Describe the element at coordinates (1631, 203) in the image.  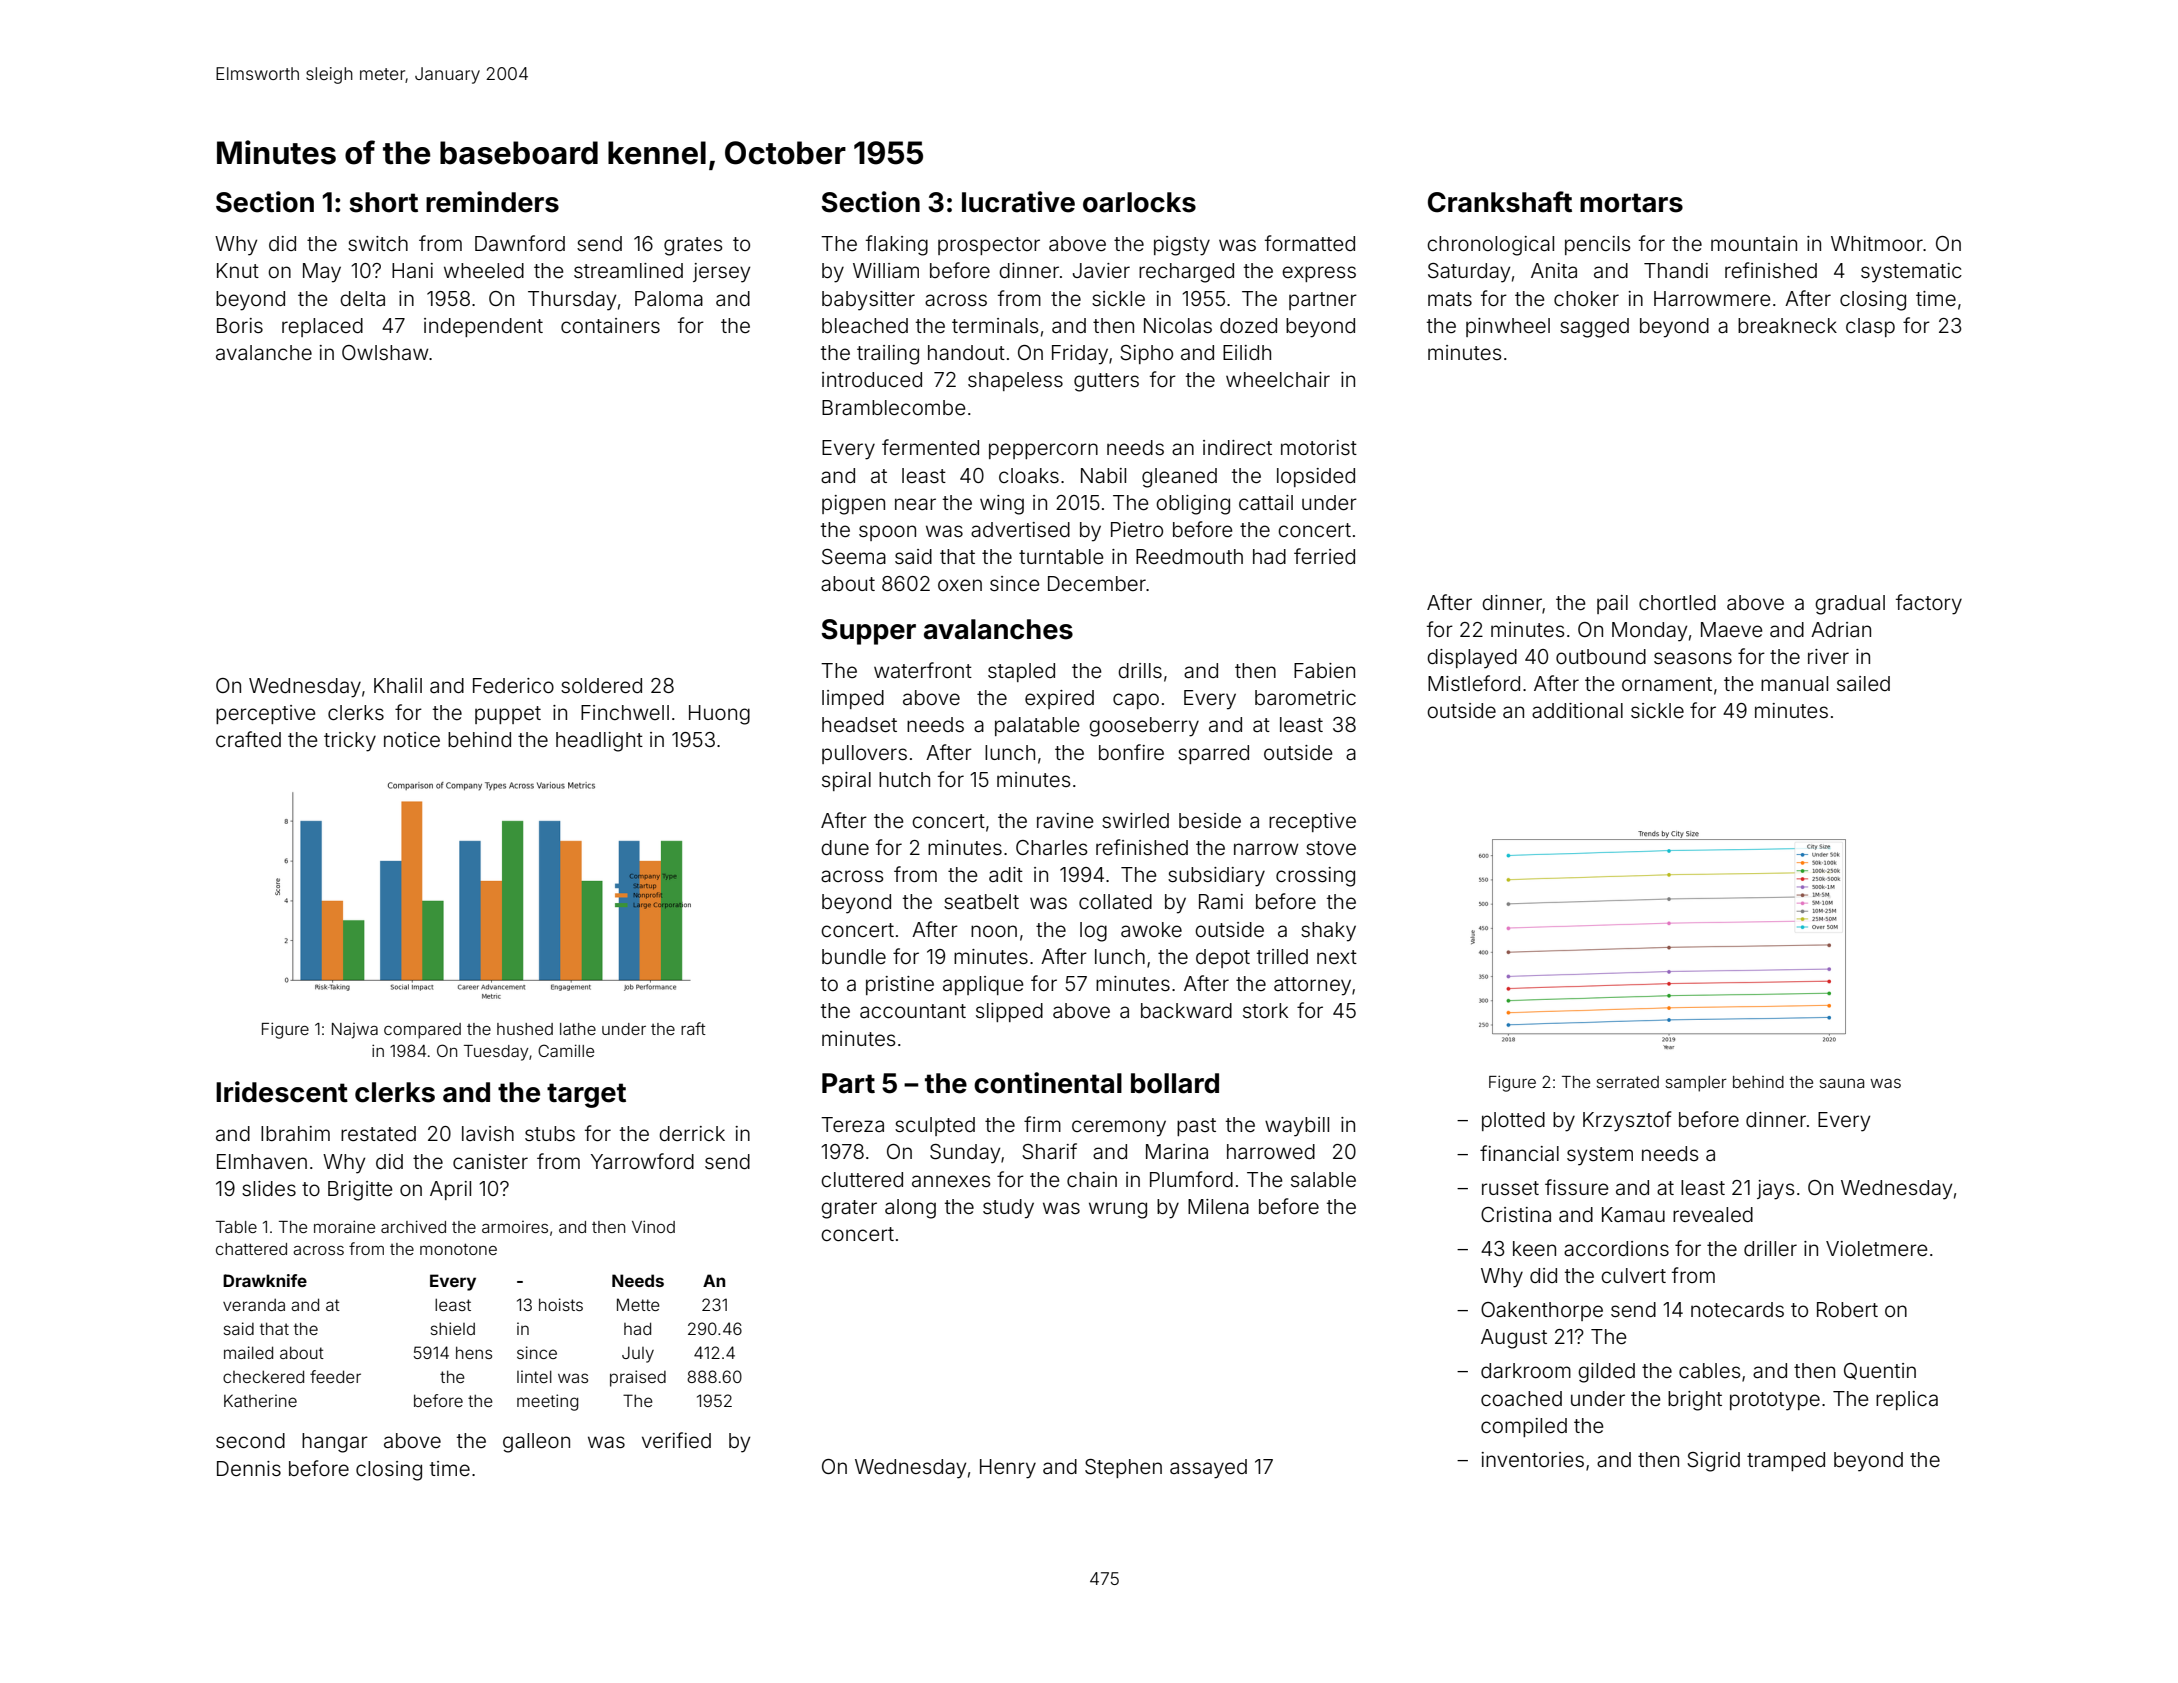
I see `mortars` at that location.
